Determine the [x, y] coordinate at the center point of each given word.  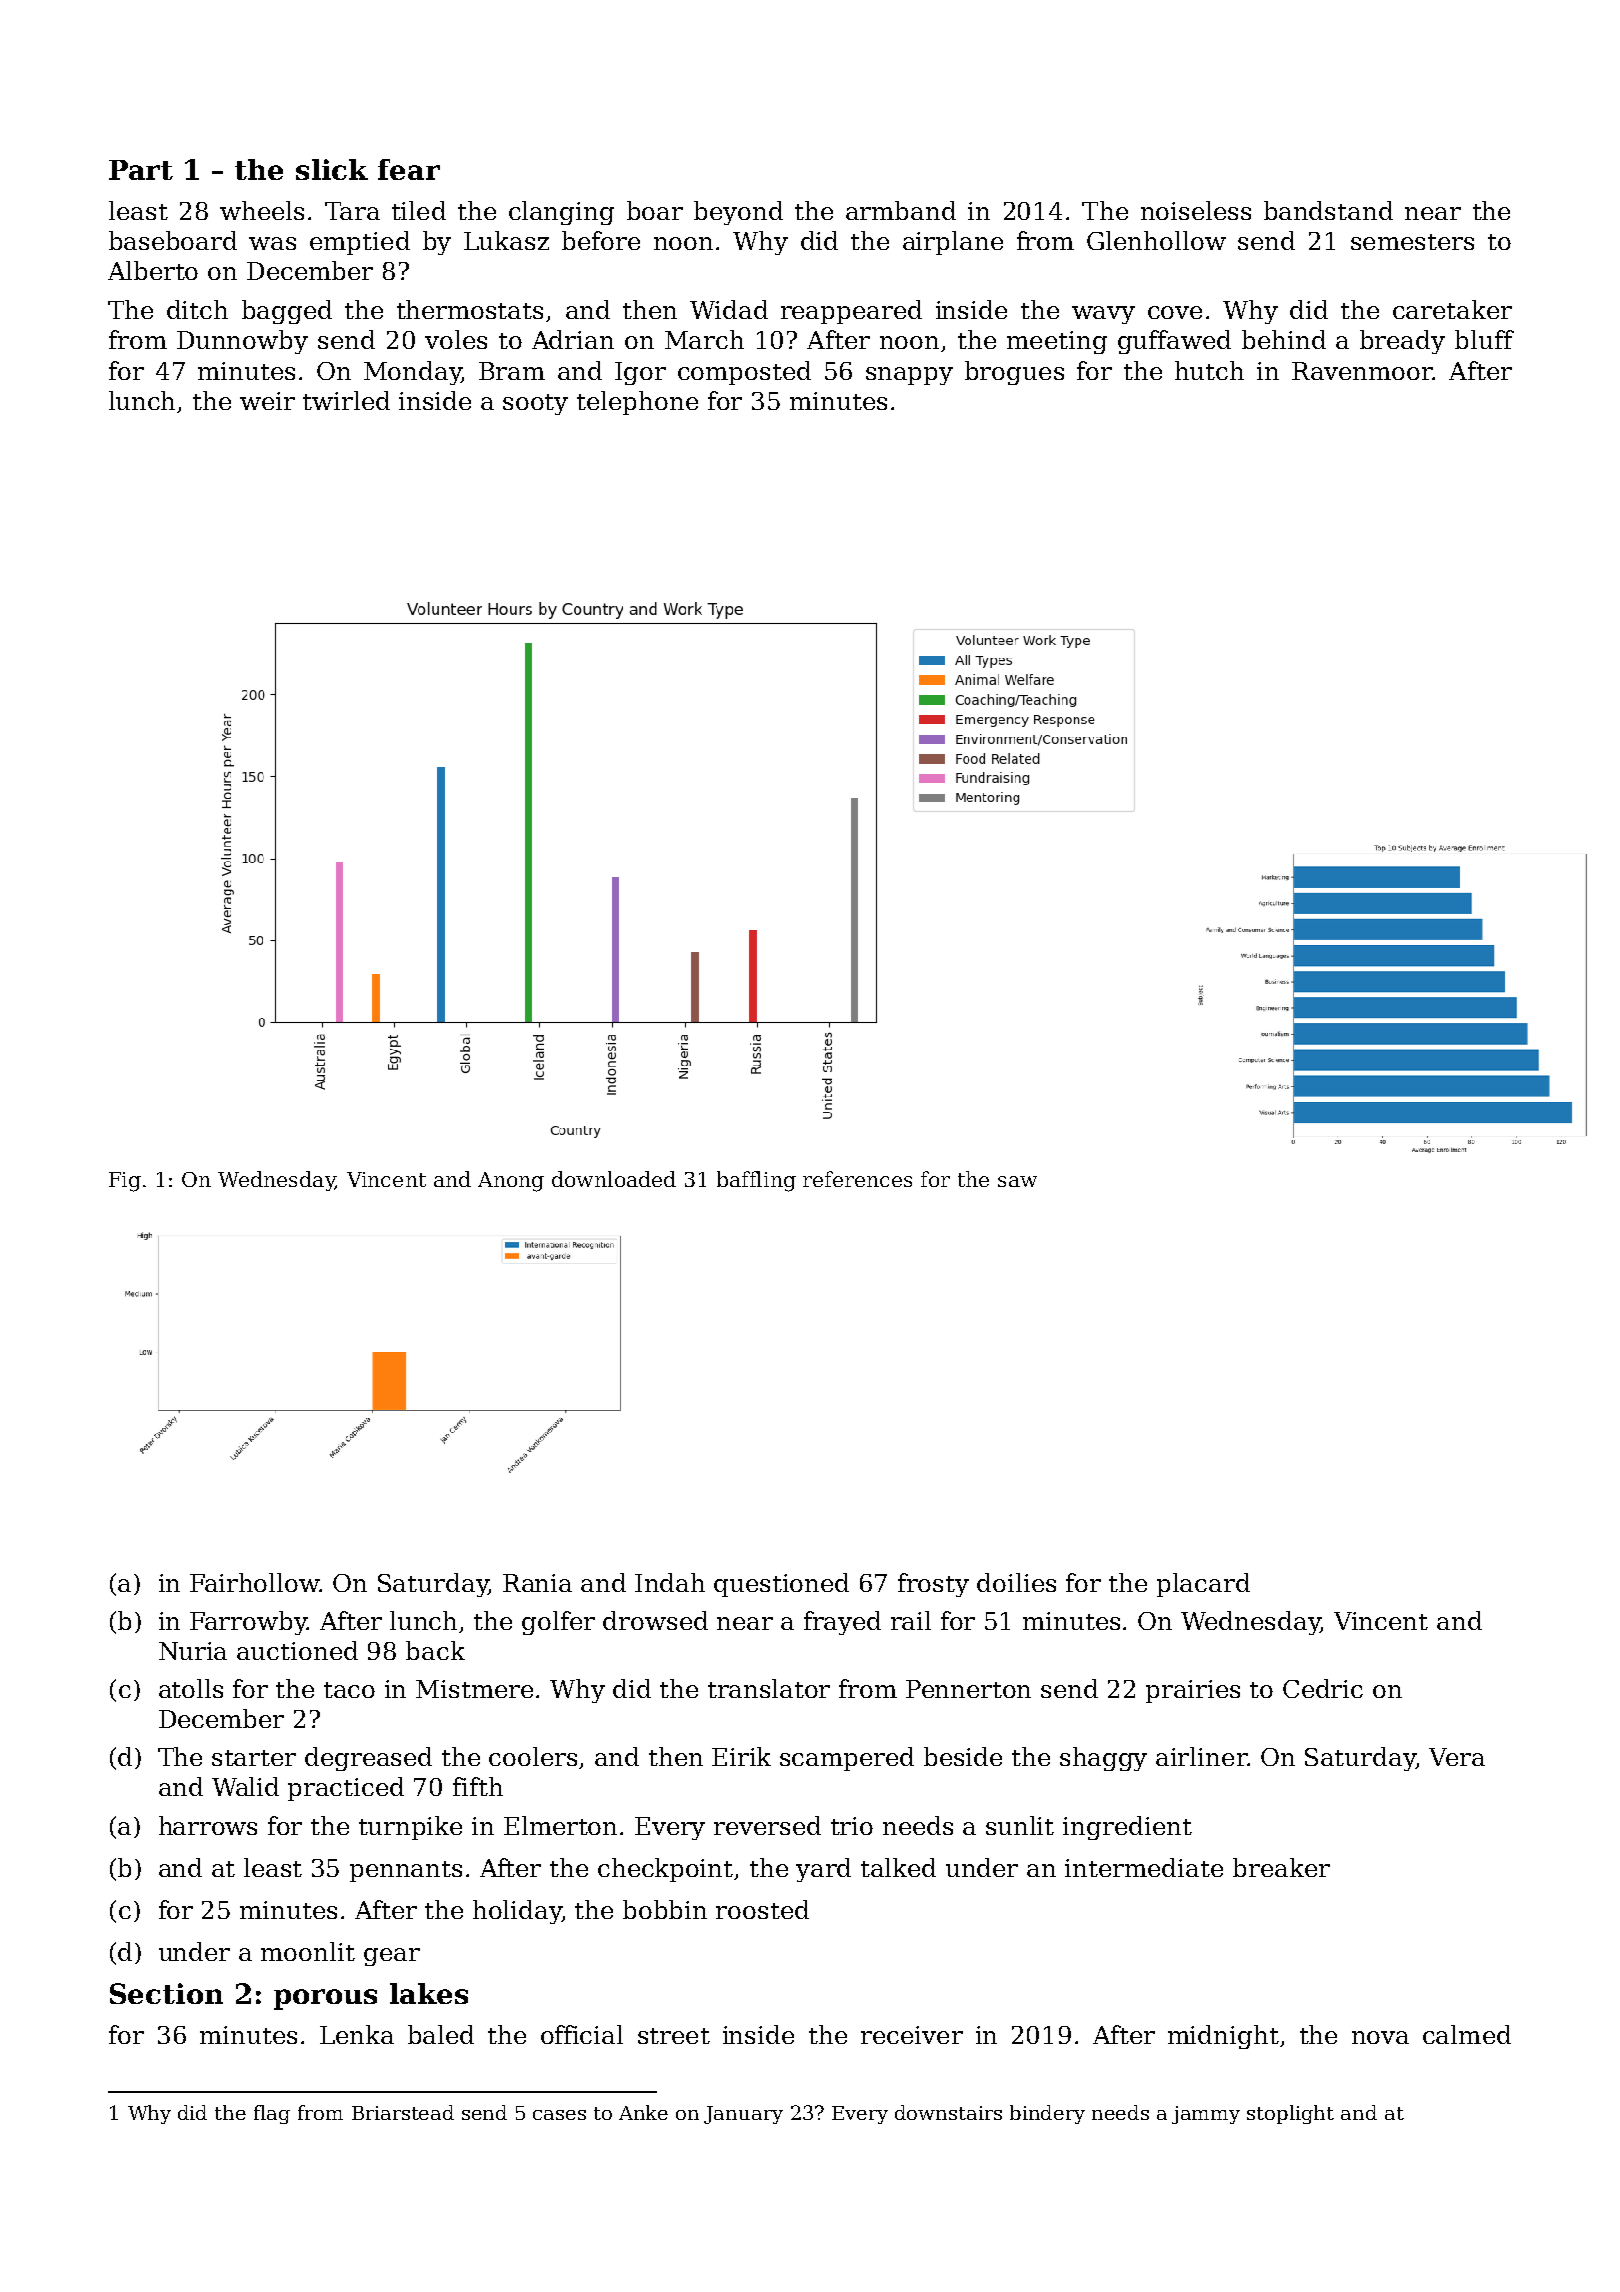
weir [267, 401]
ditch [197, 309]
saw [1017, 1181]
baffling [756, 1181]
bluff [1484, 339]
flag [272, 2114]
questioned [781, 1585]
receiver [912, 2035]
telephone [637, 403]
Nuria [193, 1651]
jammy [1206, 2115]
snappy [909, 376]
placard [1203, 1585]
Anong [511, 1182]
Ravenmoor [1362, 371]
